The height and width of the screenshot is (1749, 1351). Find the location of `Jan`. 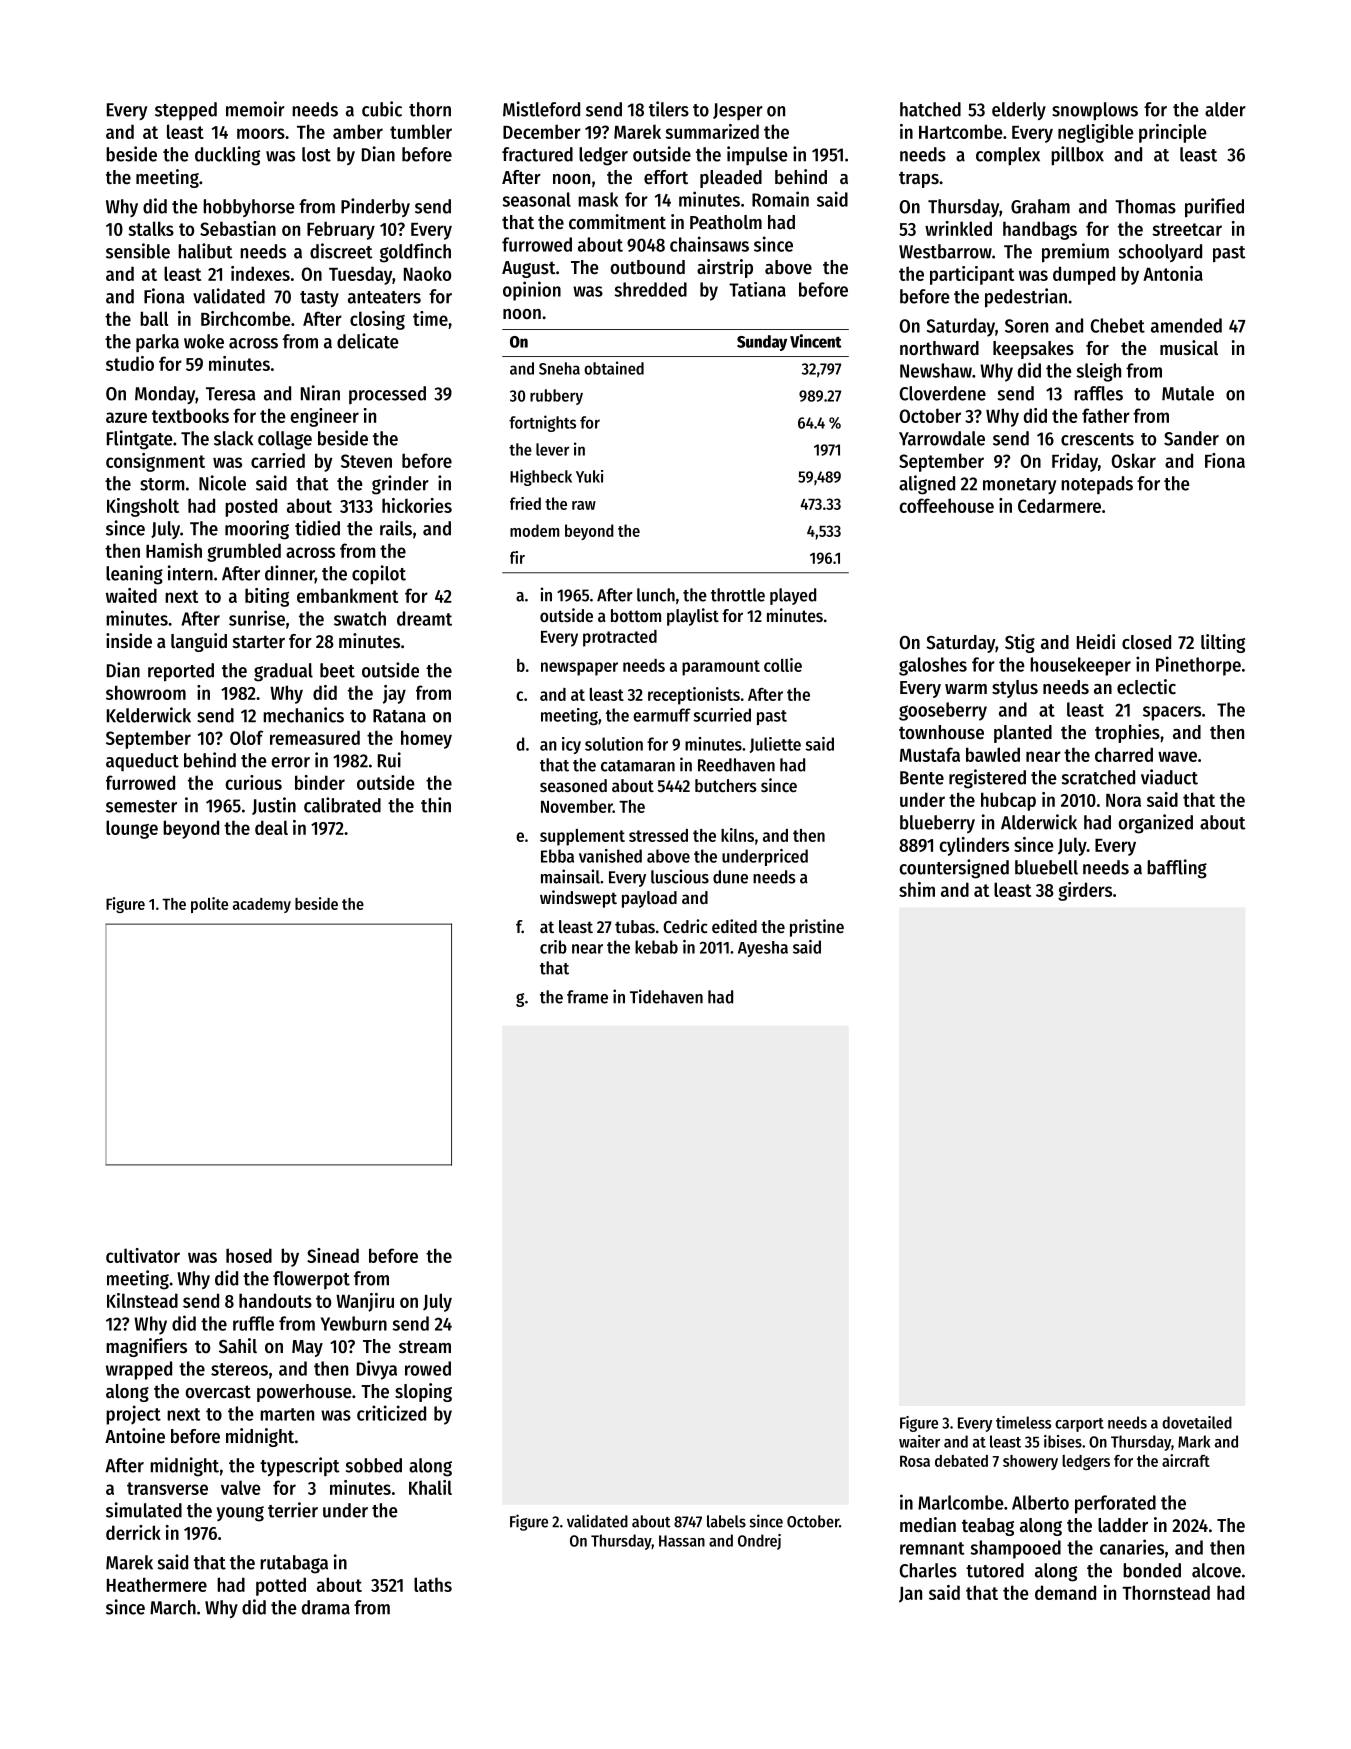

Jan is located at coordinates (910, 1595).
